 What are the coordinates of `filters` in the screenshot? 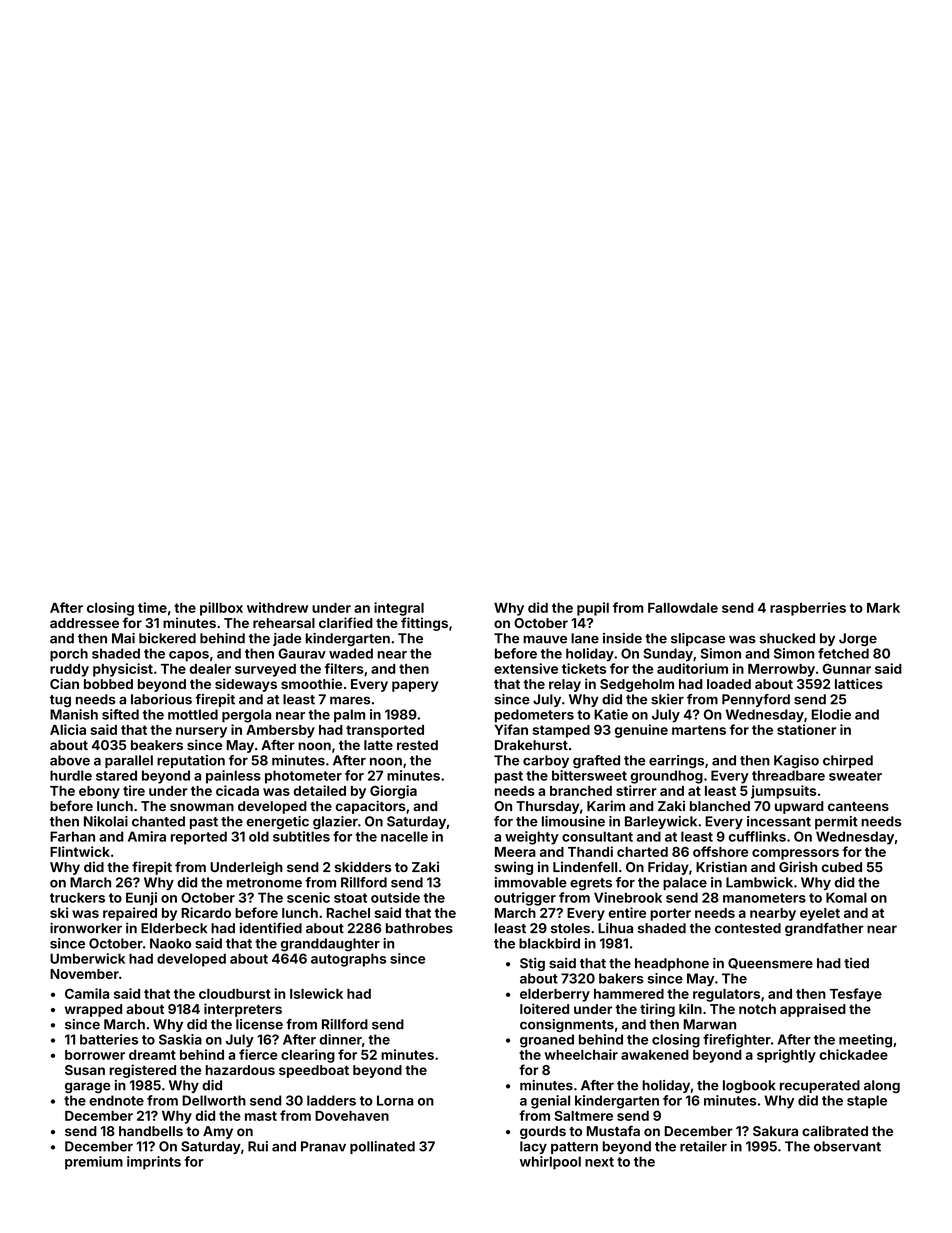 It's located at (344, 668).
